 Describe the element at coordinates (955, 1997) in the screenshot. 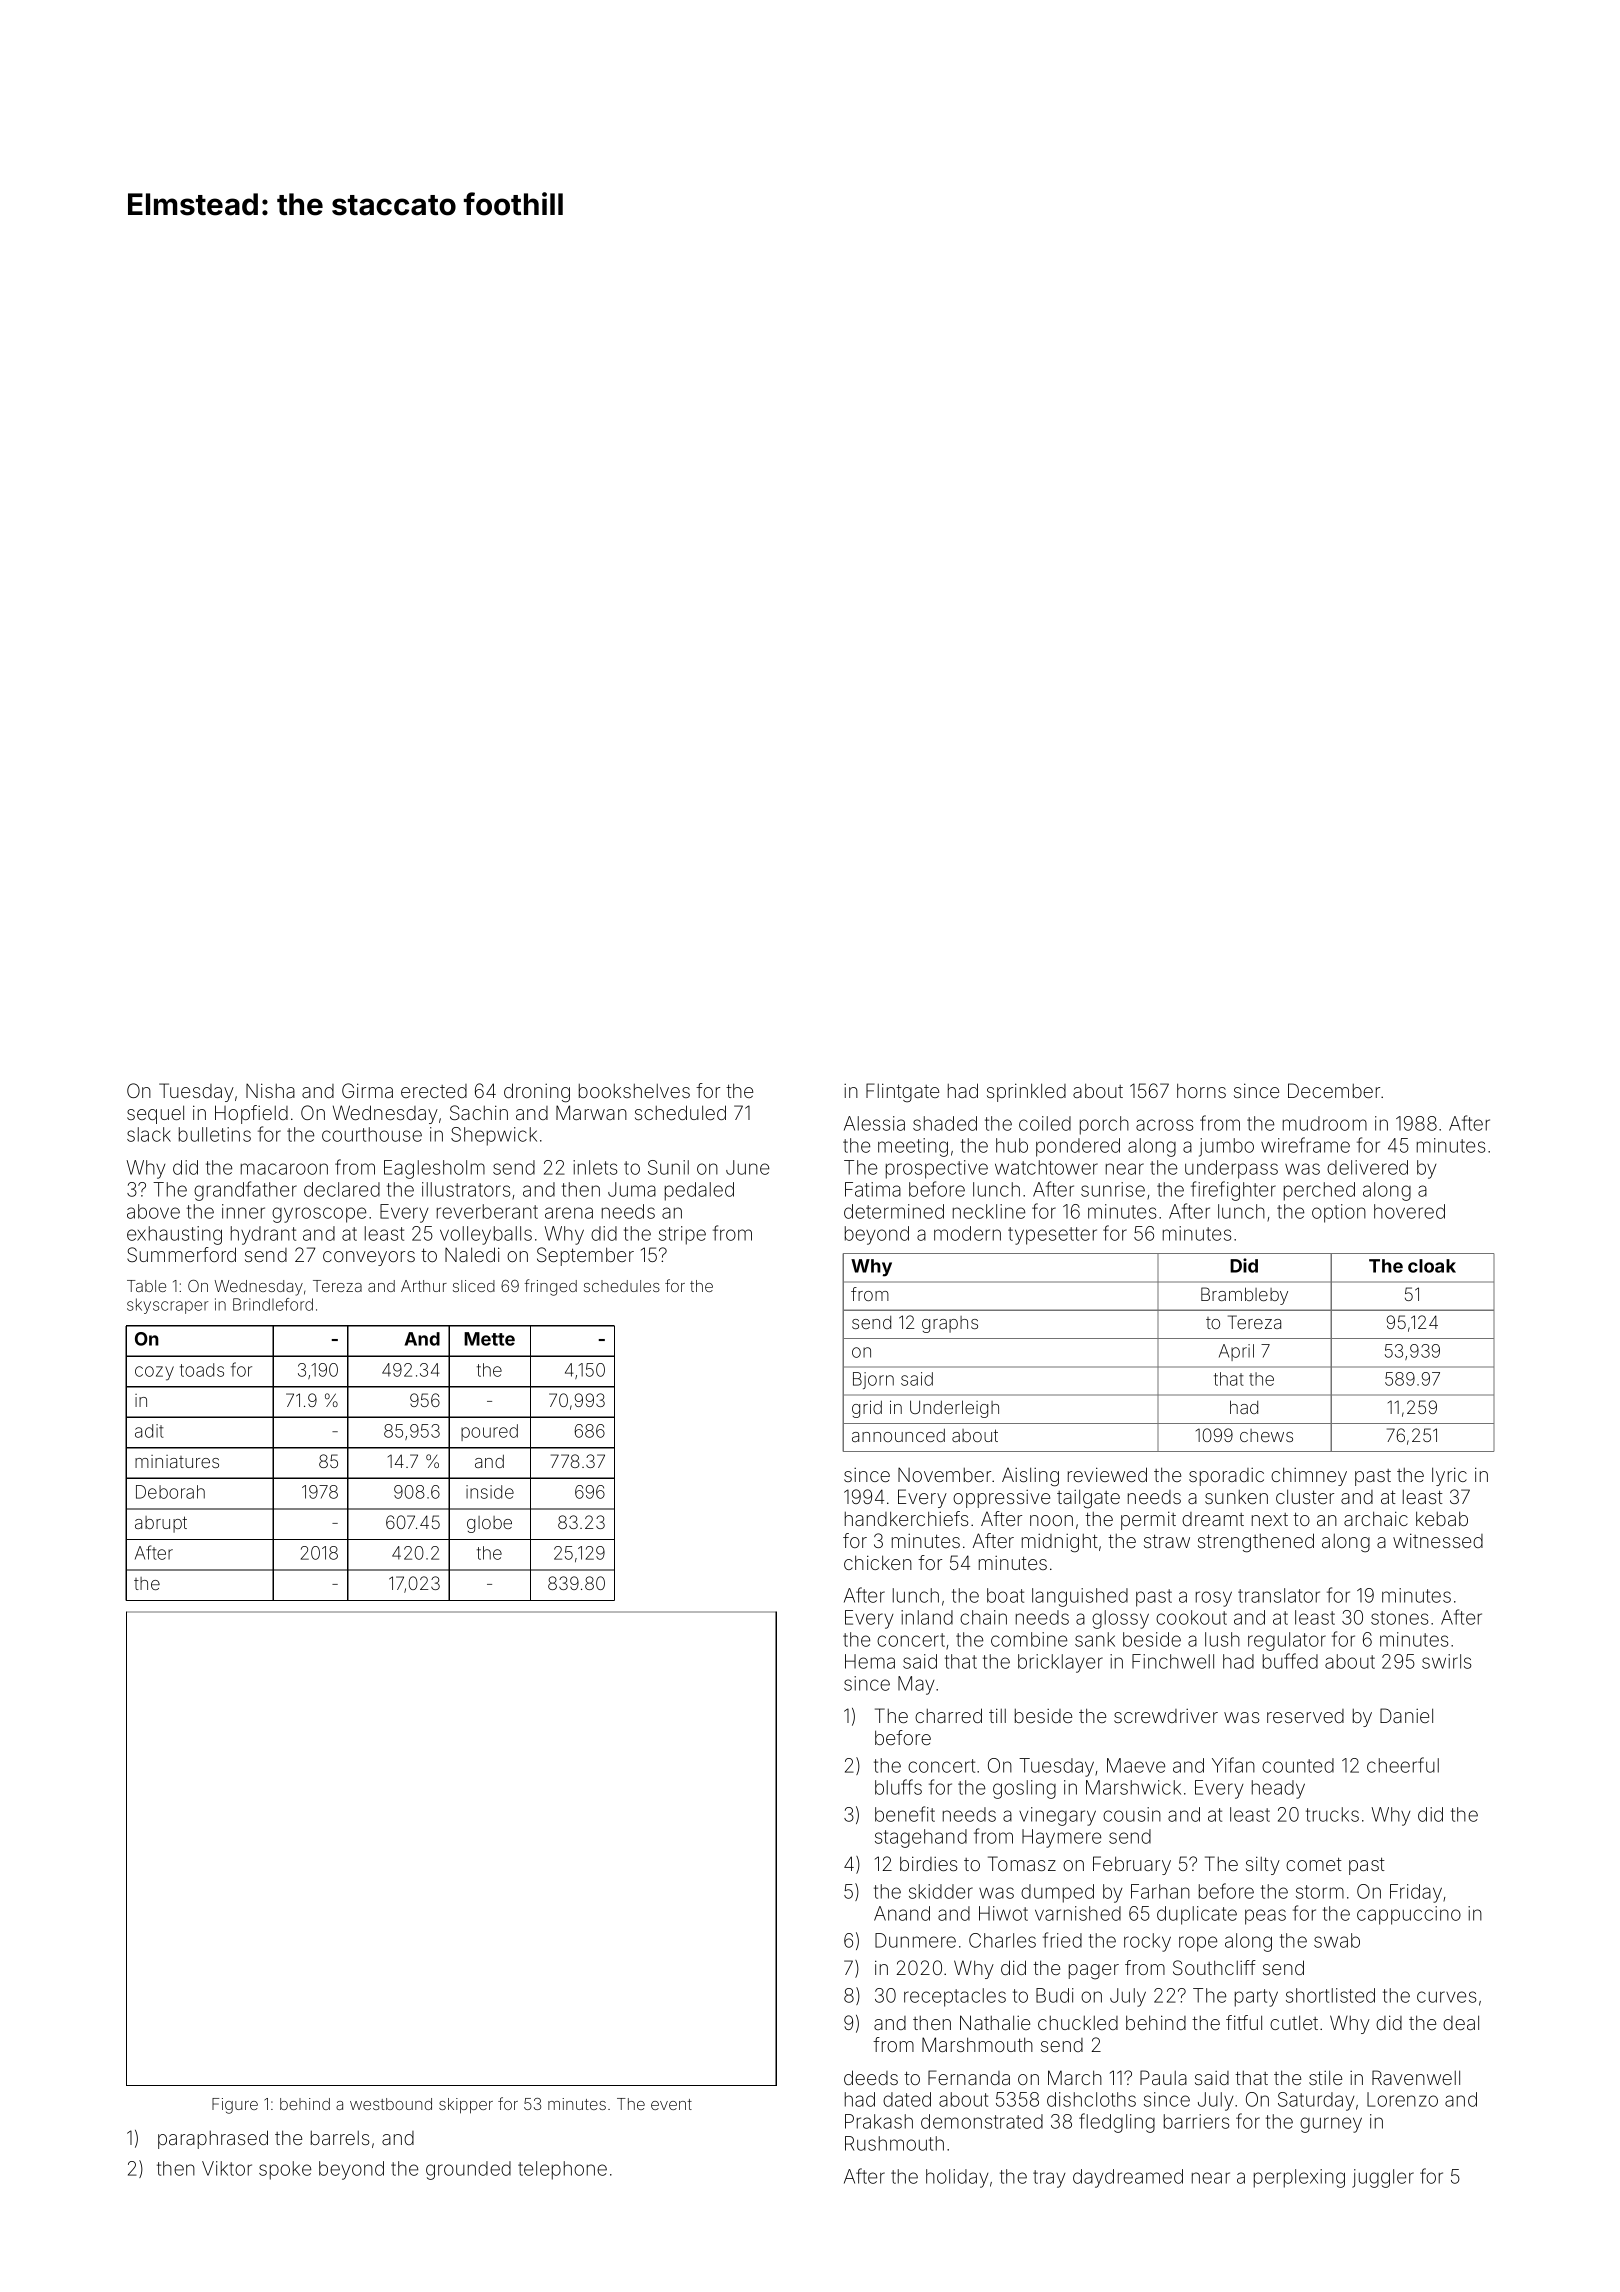

I see `receptacles` at that location.
